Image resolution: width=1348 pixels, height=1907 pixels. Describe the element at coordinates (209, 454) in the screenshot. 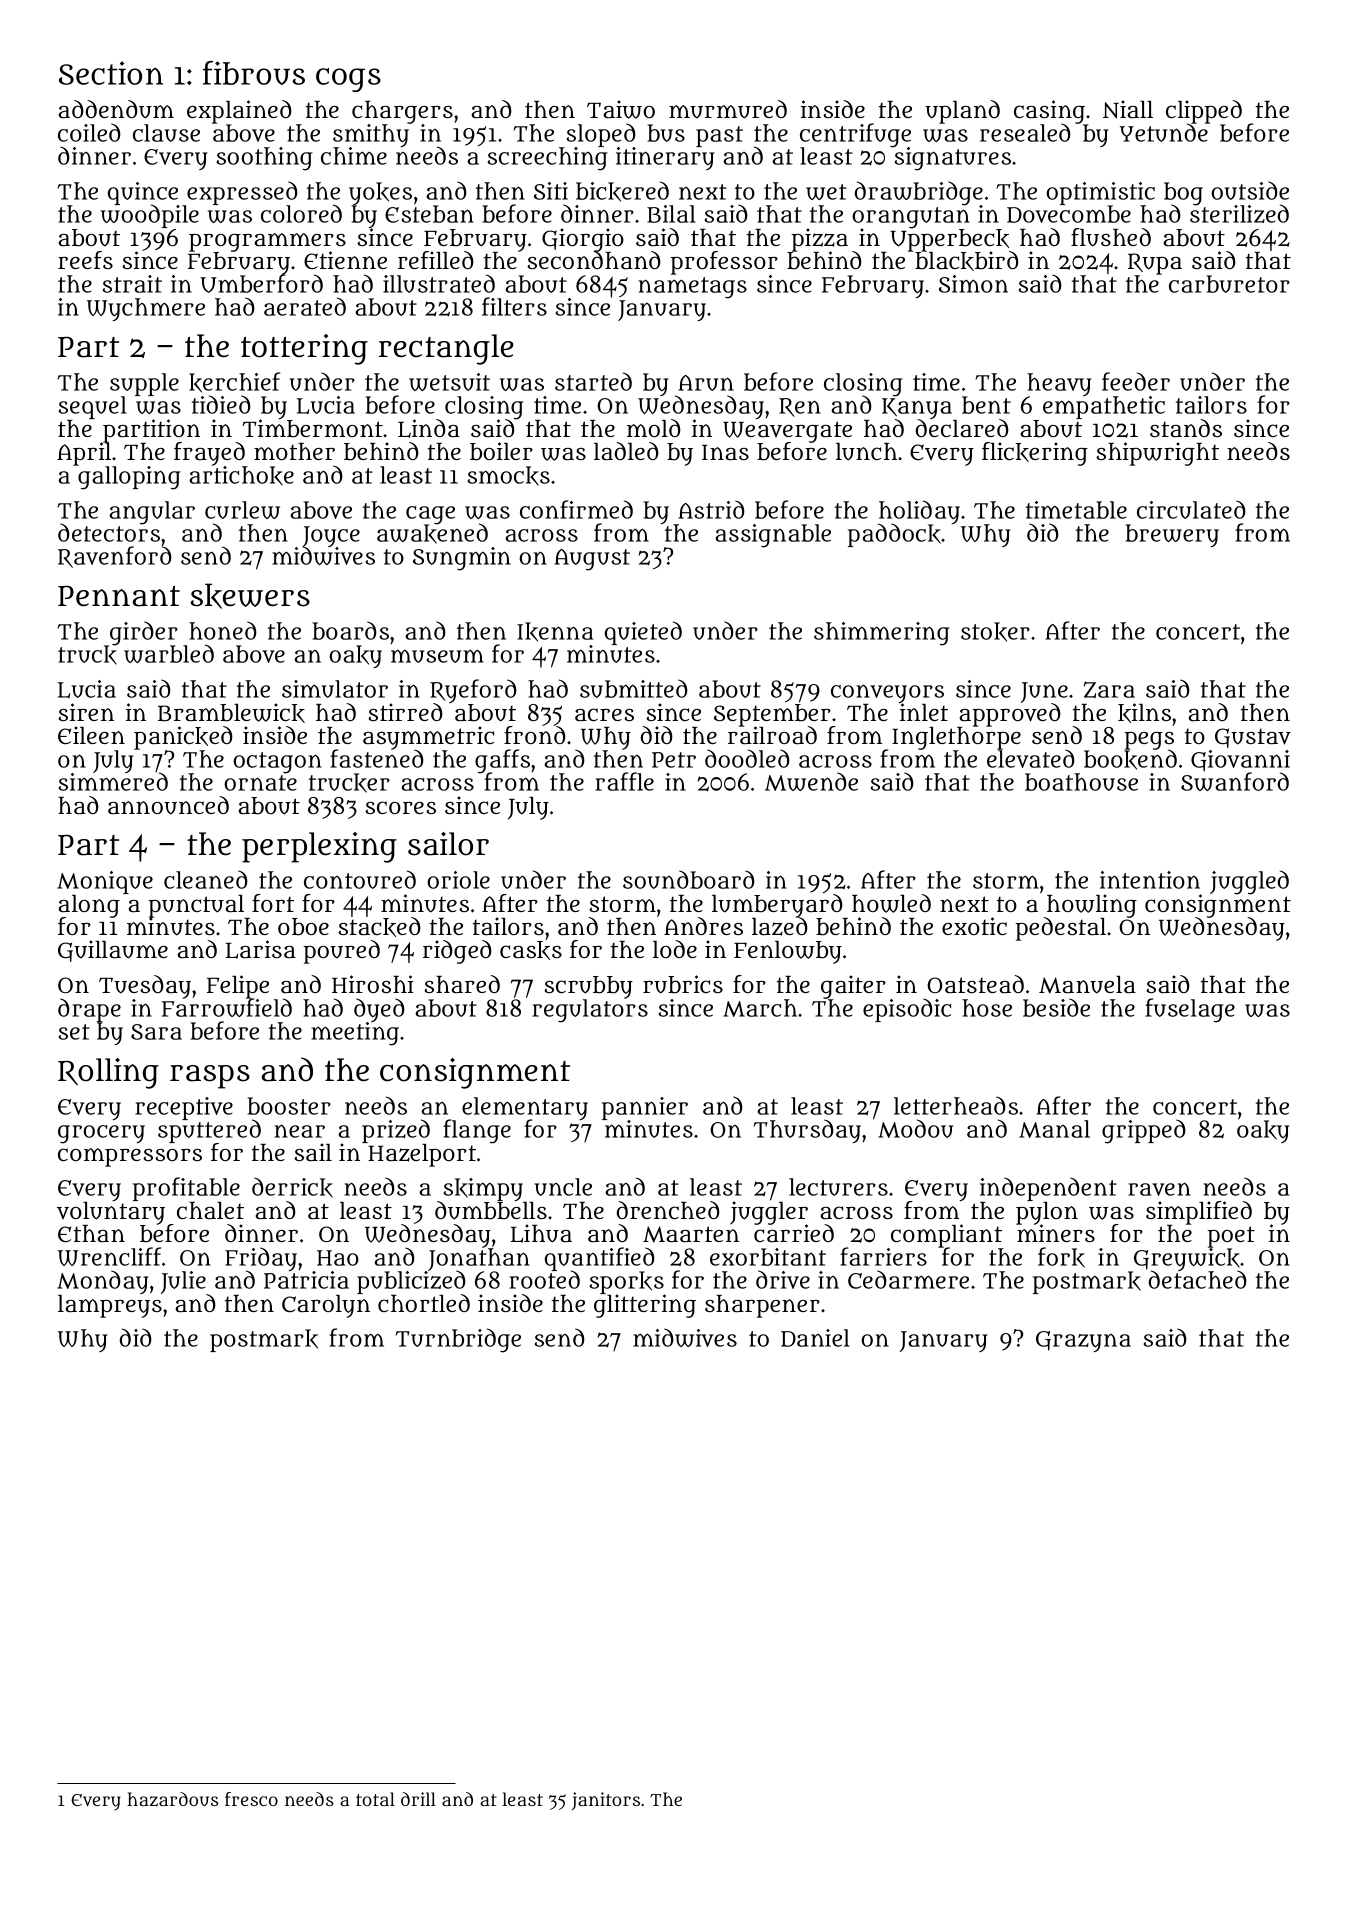

I see `frayed` at that location.
